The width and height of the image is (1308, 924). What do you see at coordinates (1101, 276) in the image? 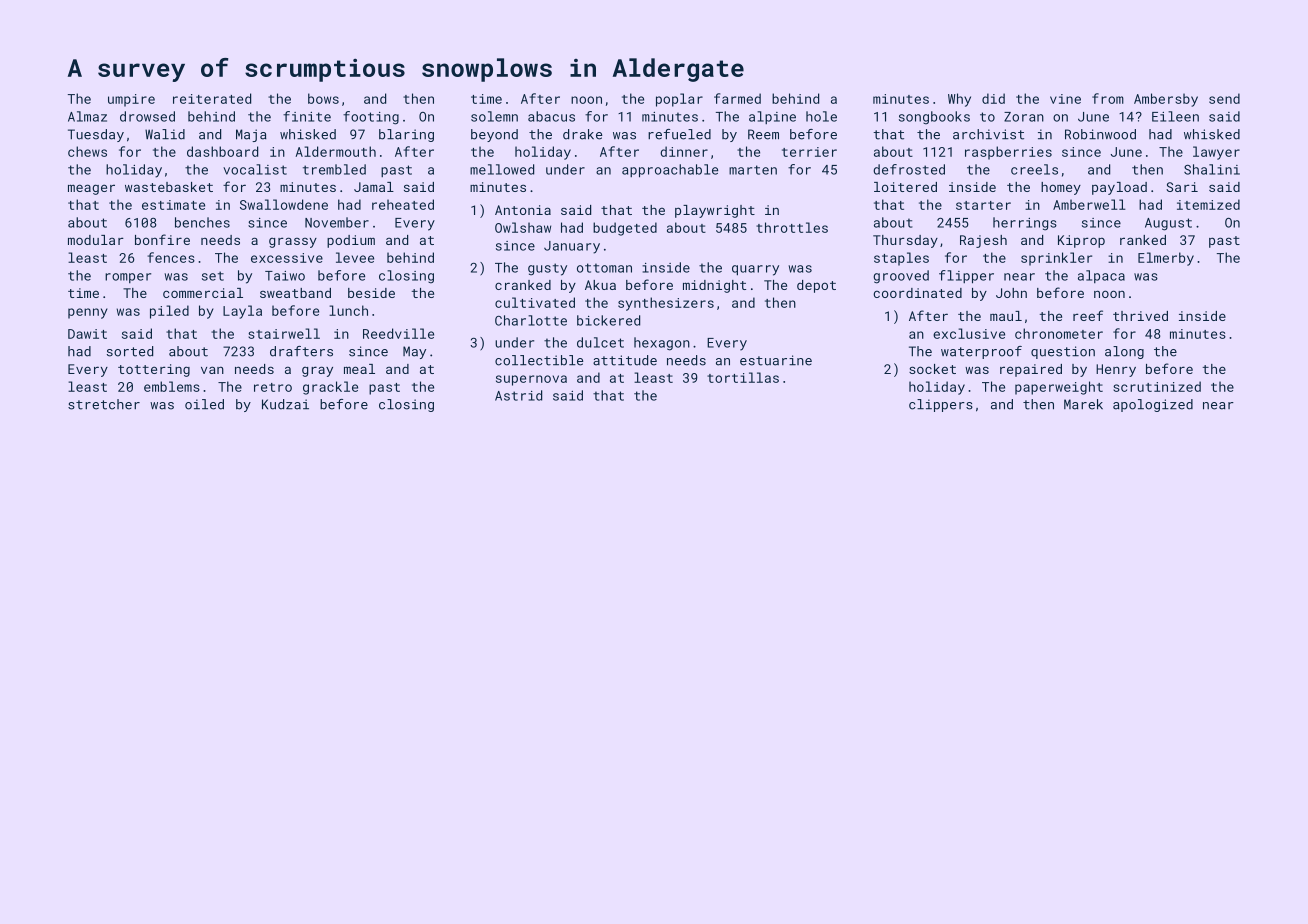
I see `alpaca` at bounding box center [1101, 276].
